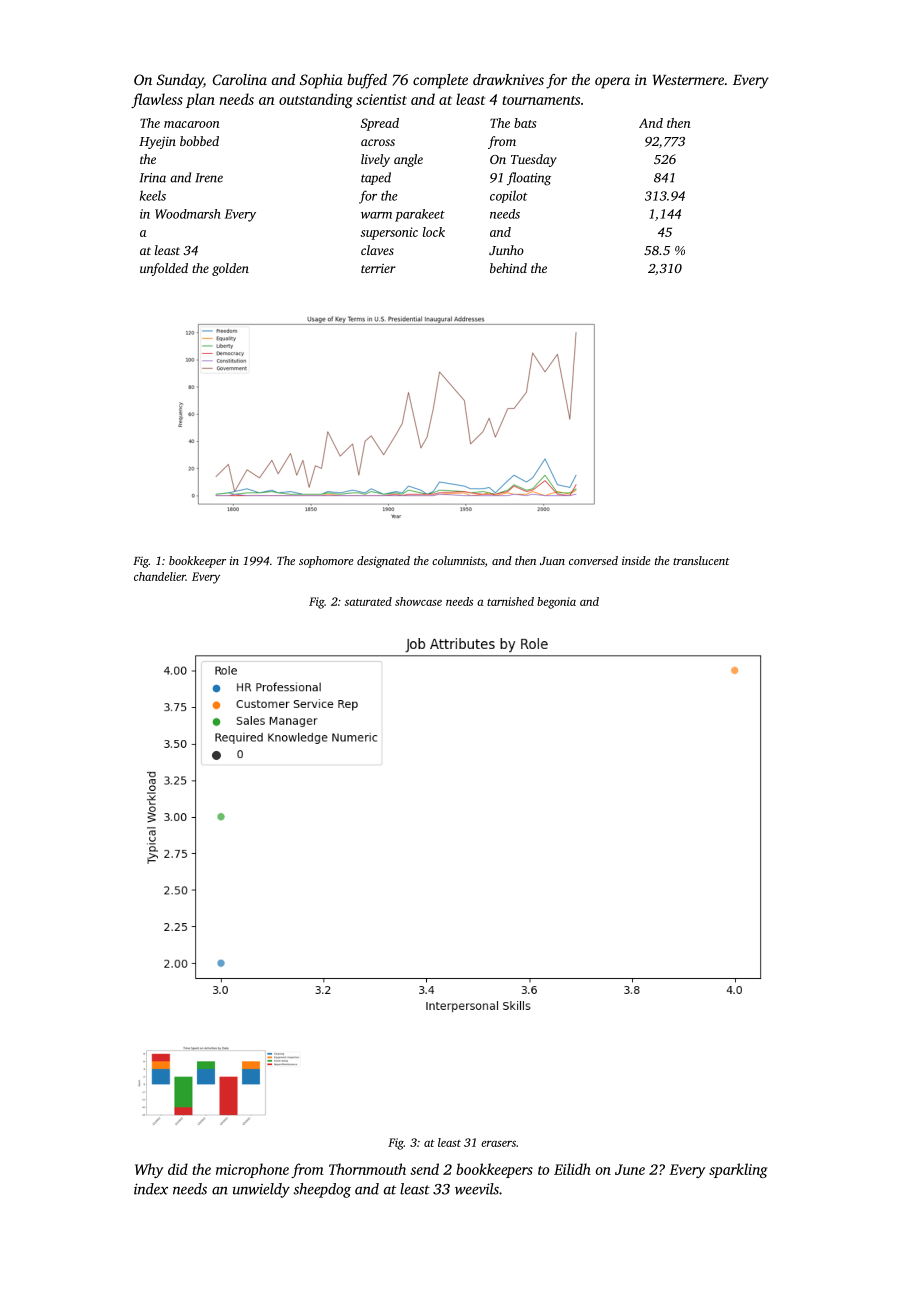  What do you see at coordinates (688, 80) in the screenshot?
I see `Westermere` at bounding box center [688, 80].
